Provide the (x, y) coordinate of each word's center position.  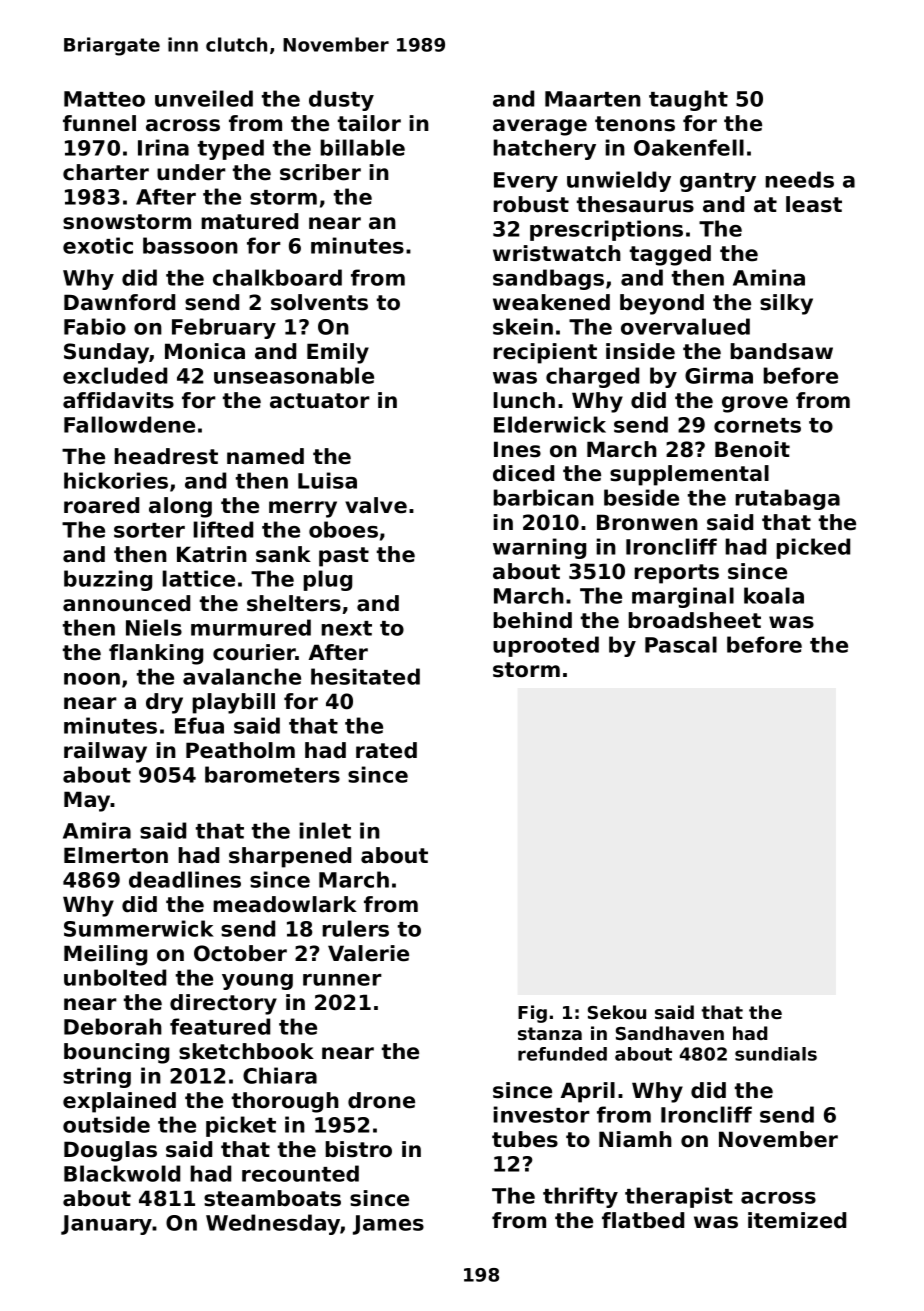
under (191, 172)
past (344, 557)
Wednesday (273, 1224)
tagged (670, 255)
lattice (199, 578)
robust (531, 204)
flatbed (643, 1220)
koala (774, 595)
